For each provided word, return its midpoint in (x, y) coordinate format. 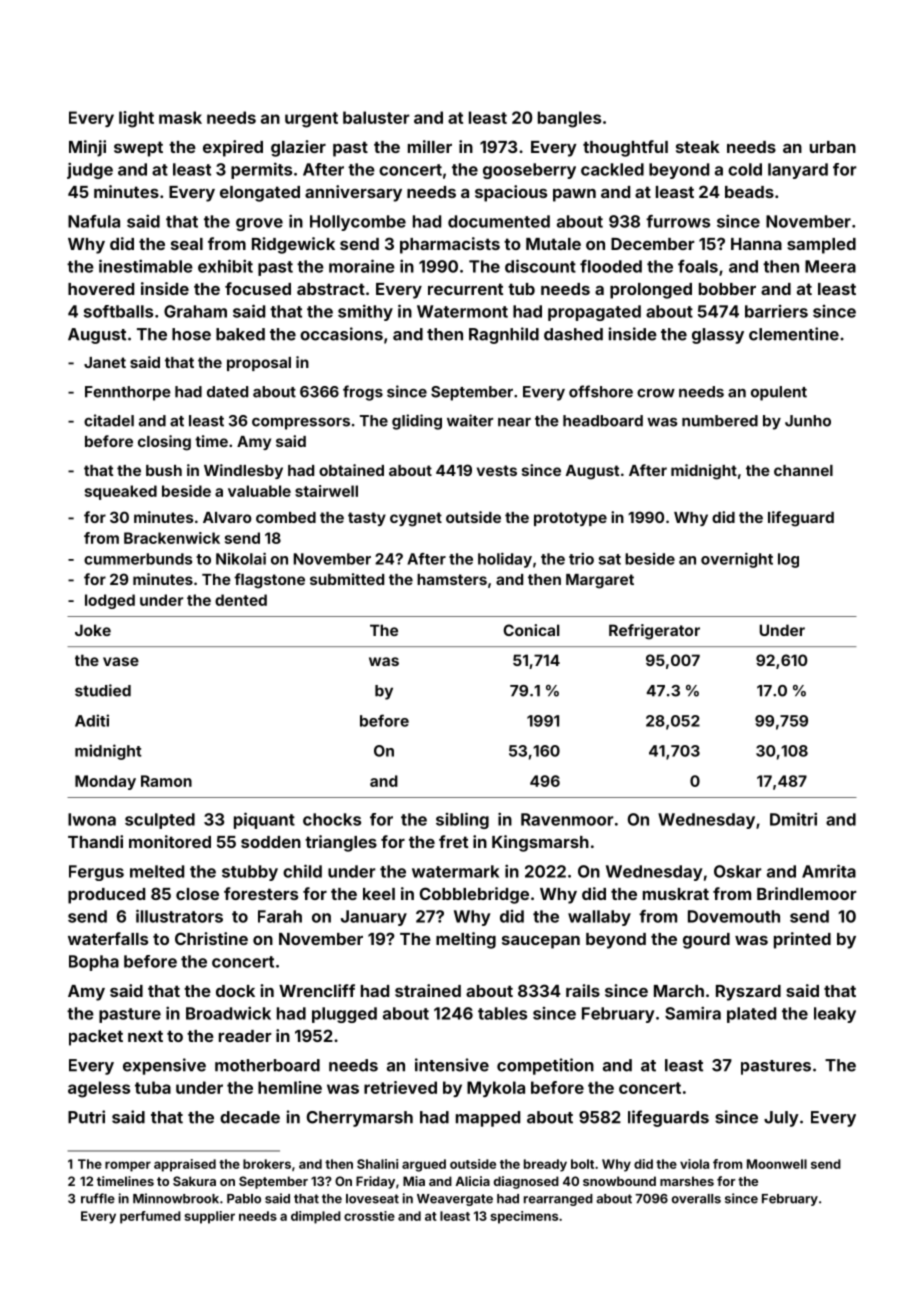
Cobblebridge (474, 895)
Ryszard (748, 993)
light (136, 119)
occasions (341, 334)
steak (698, 147)
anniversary (353, 193)
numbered (720, 421)
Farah (280, 916)
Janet (105, 362)
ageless (99, 1089)
